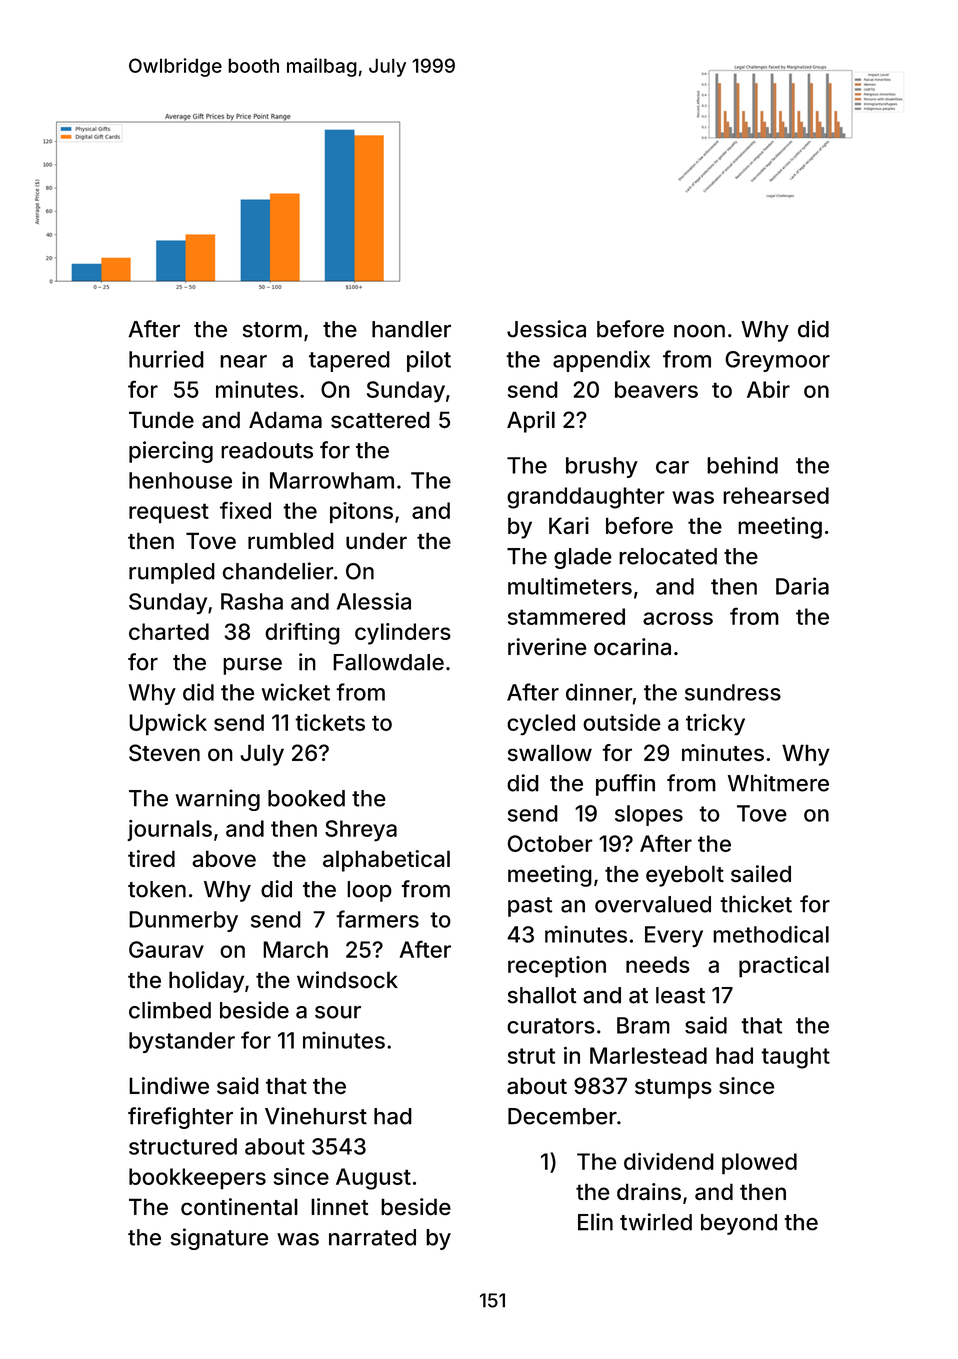  Describe the element at coordinates (715, 724) in the document. I see `tricky` at that location.
